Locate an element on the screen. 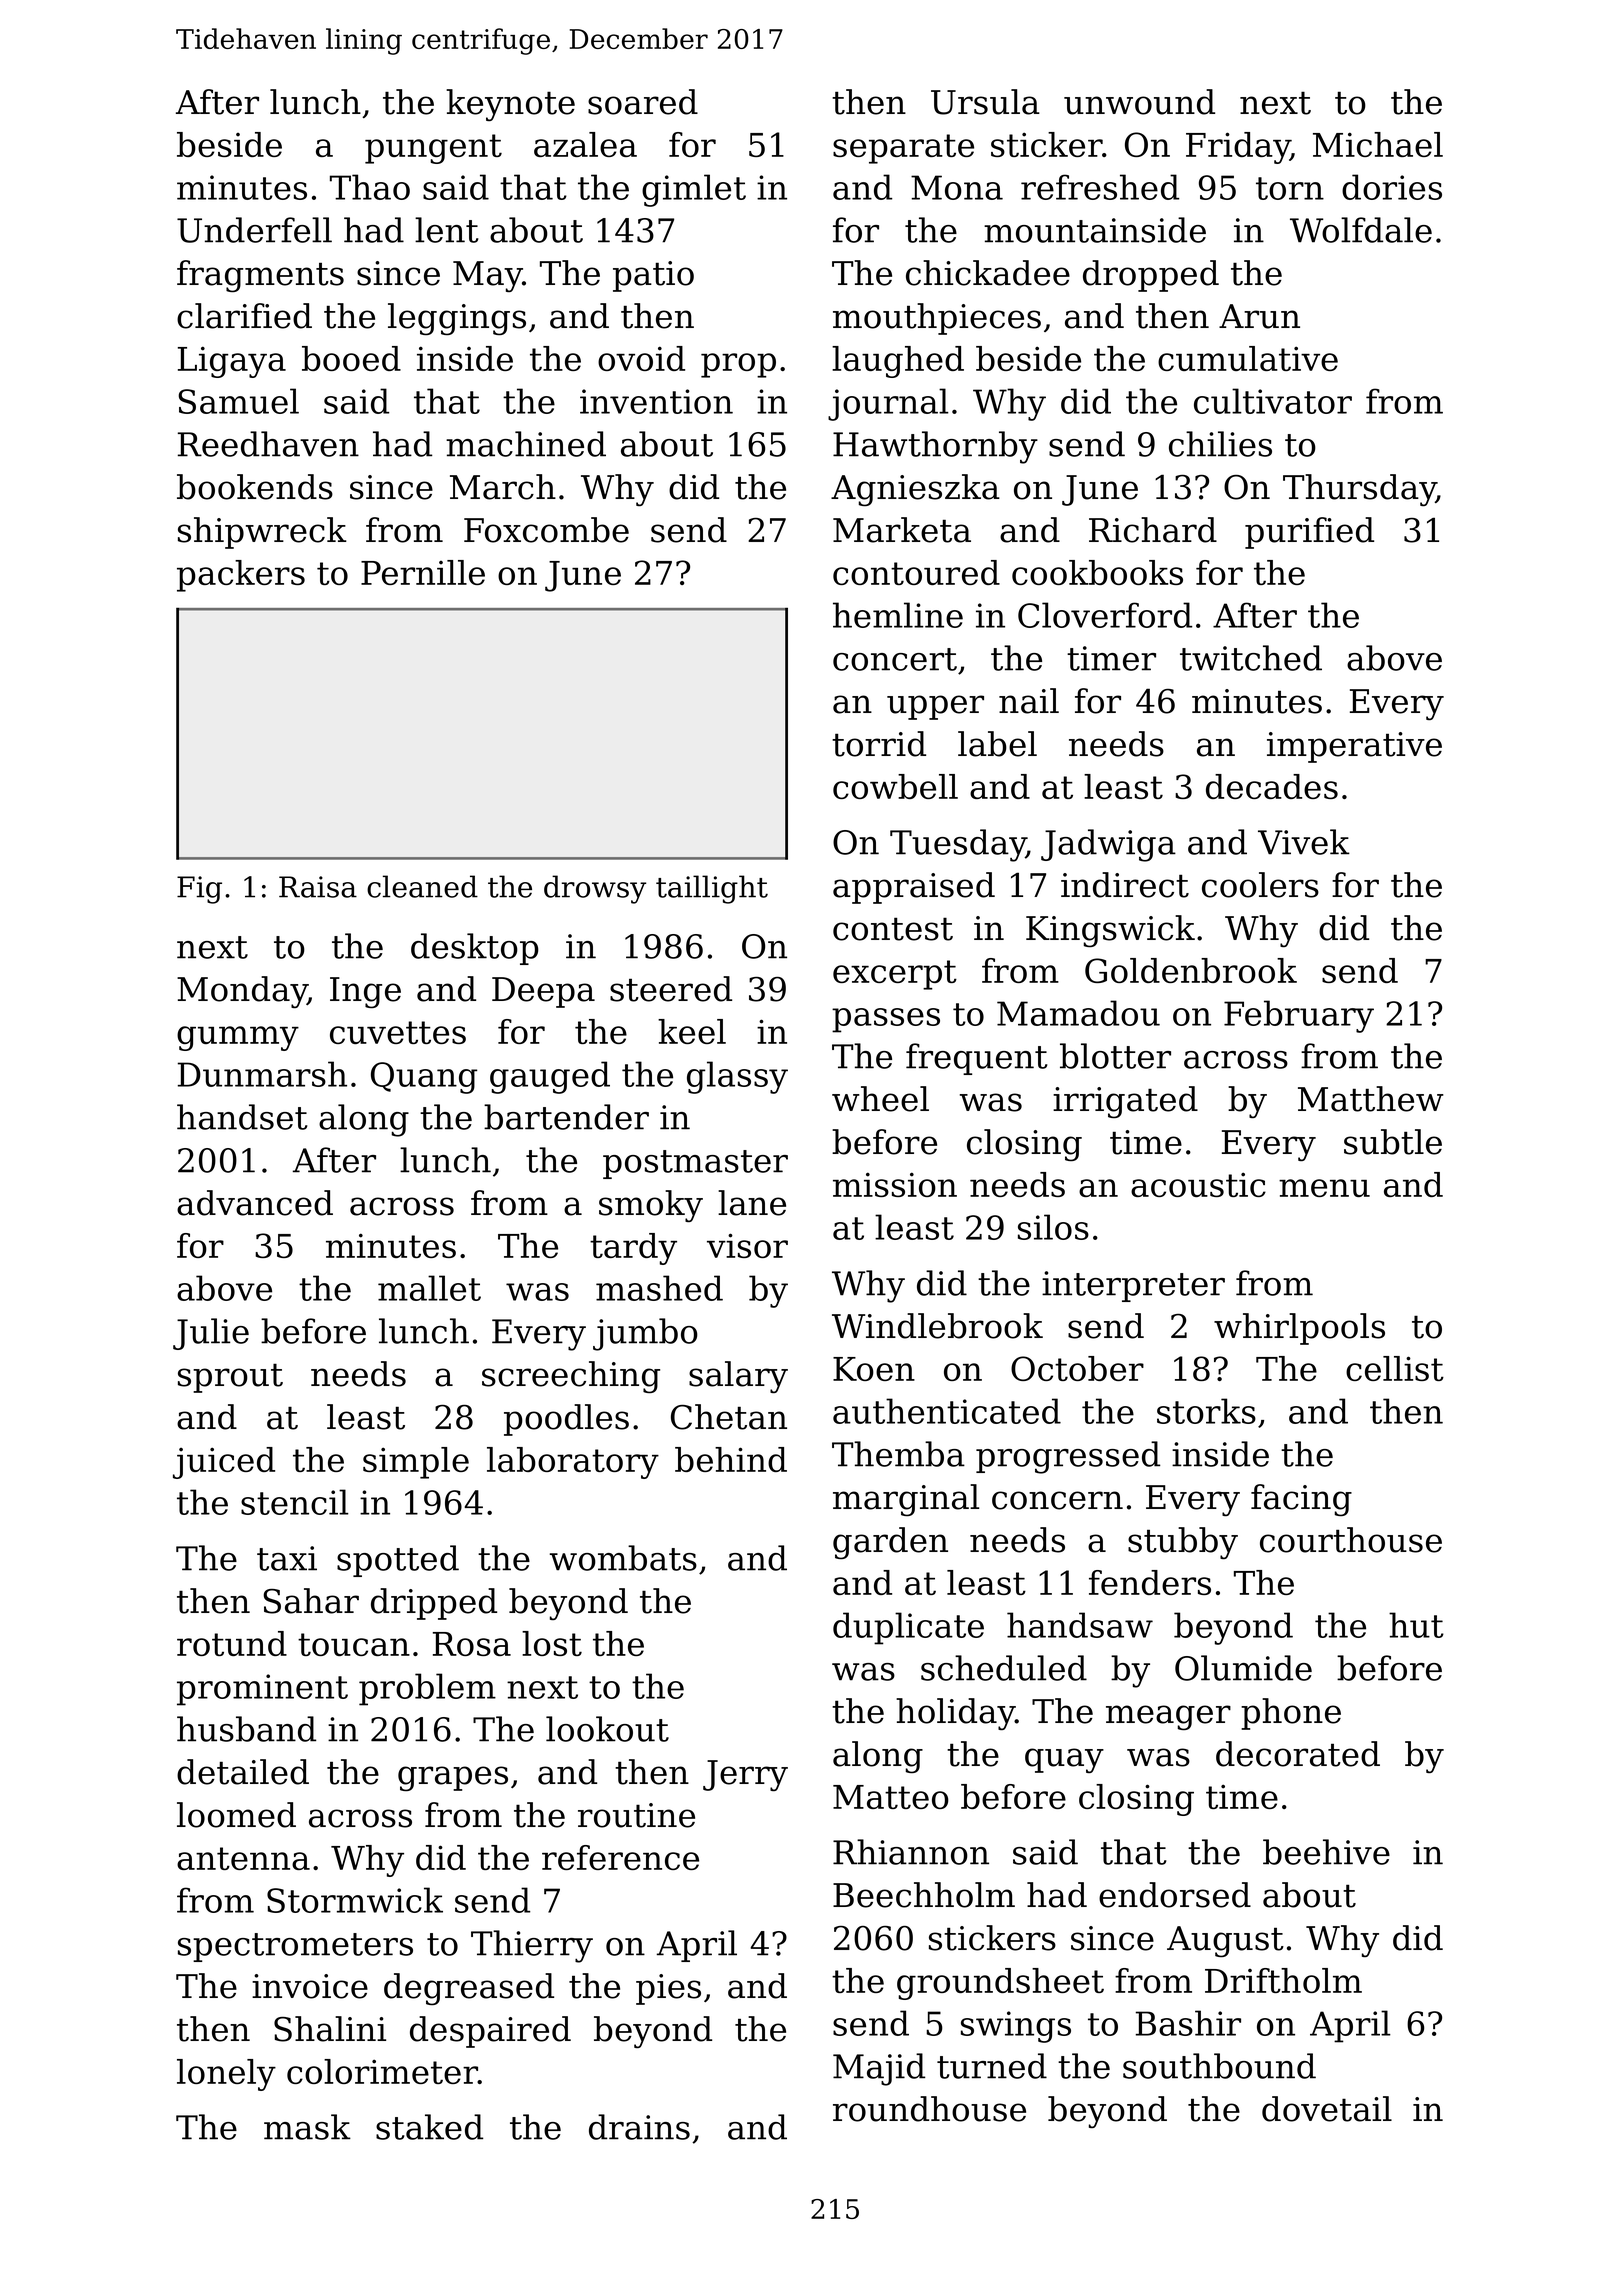 This screenshot has width=1620, height=2292. interpreter is located at coordinates (1133, 1286).
